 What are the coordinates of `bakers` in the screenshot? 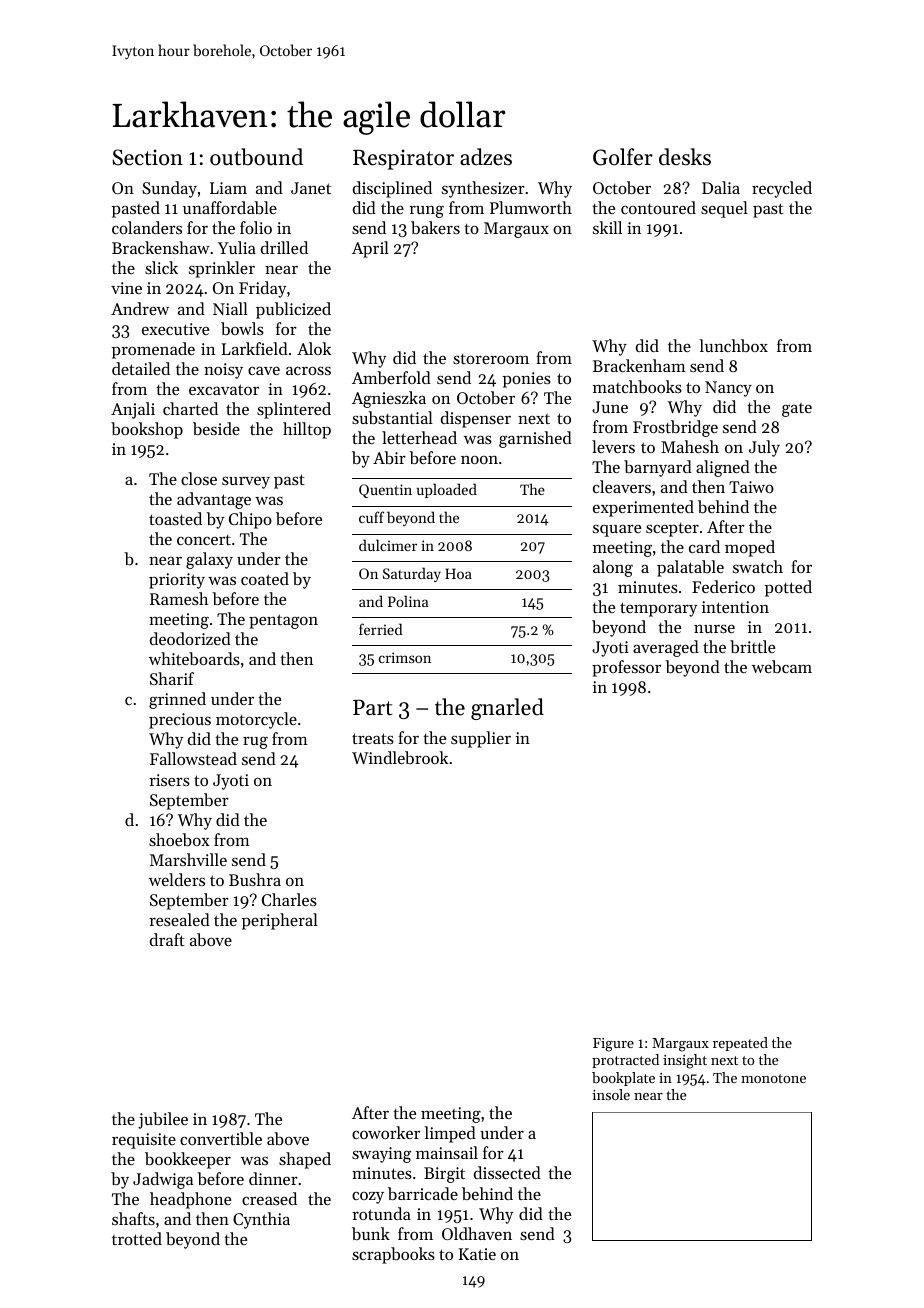 It's located at (435, 227).
